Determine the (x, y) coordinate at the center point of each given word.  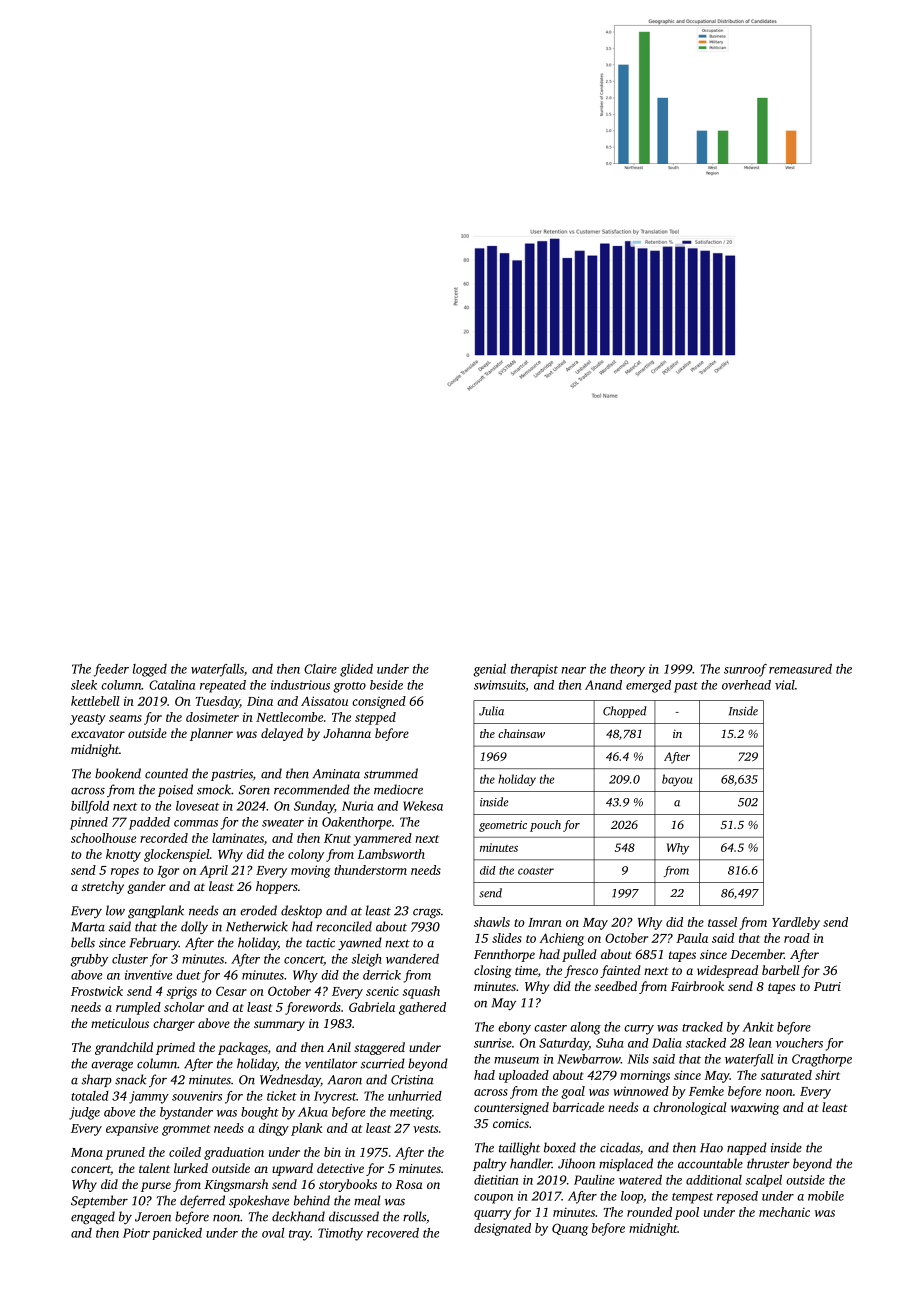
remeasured (800, 669)
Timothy (340, 1234)
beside (386, 685)
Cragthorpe (822, 1060)
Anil (339, 1047)
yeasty (88, 719)
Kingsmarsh (236, 1185)
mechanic (784, 1212)
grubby (89, 960)
